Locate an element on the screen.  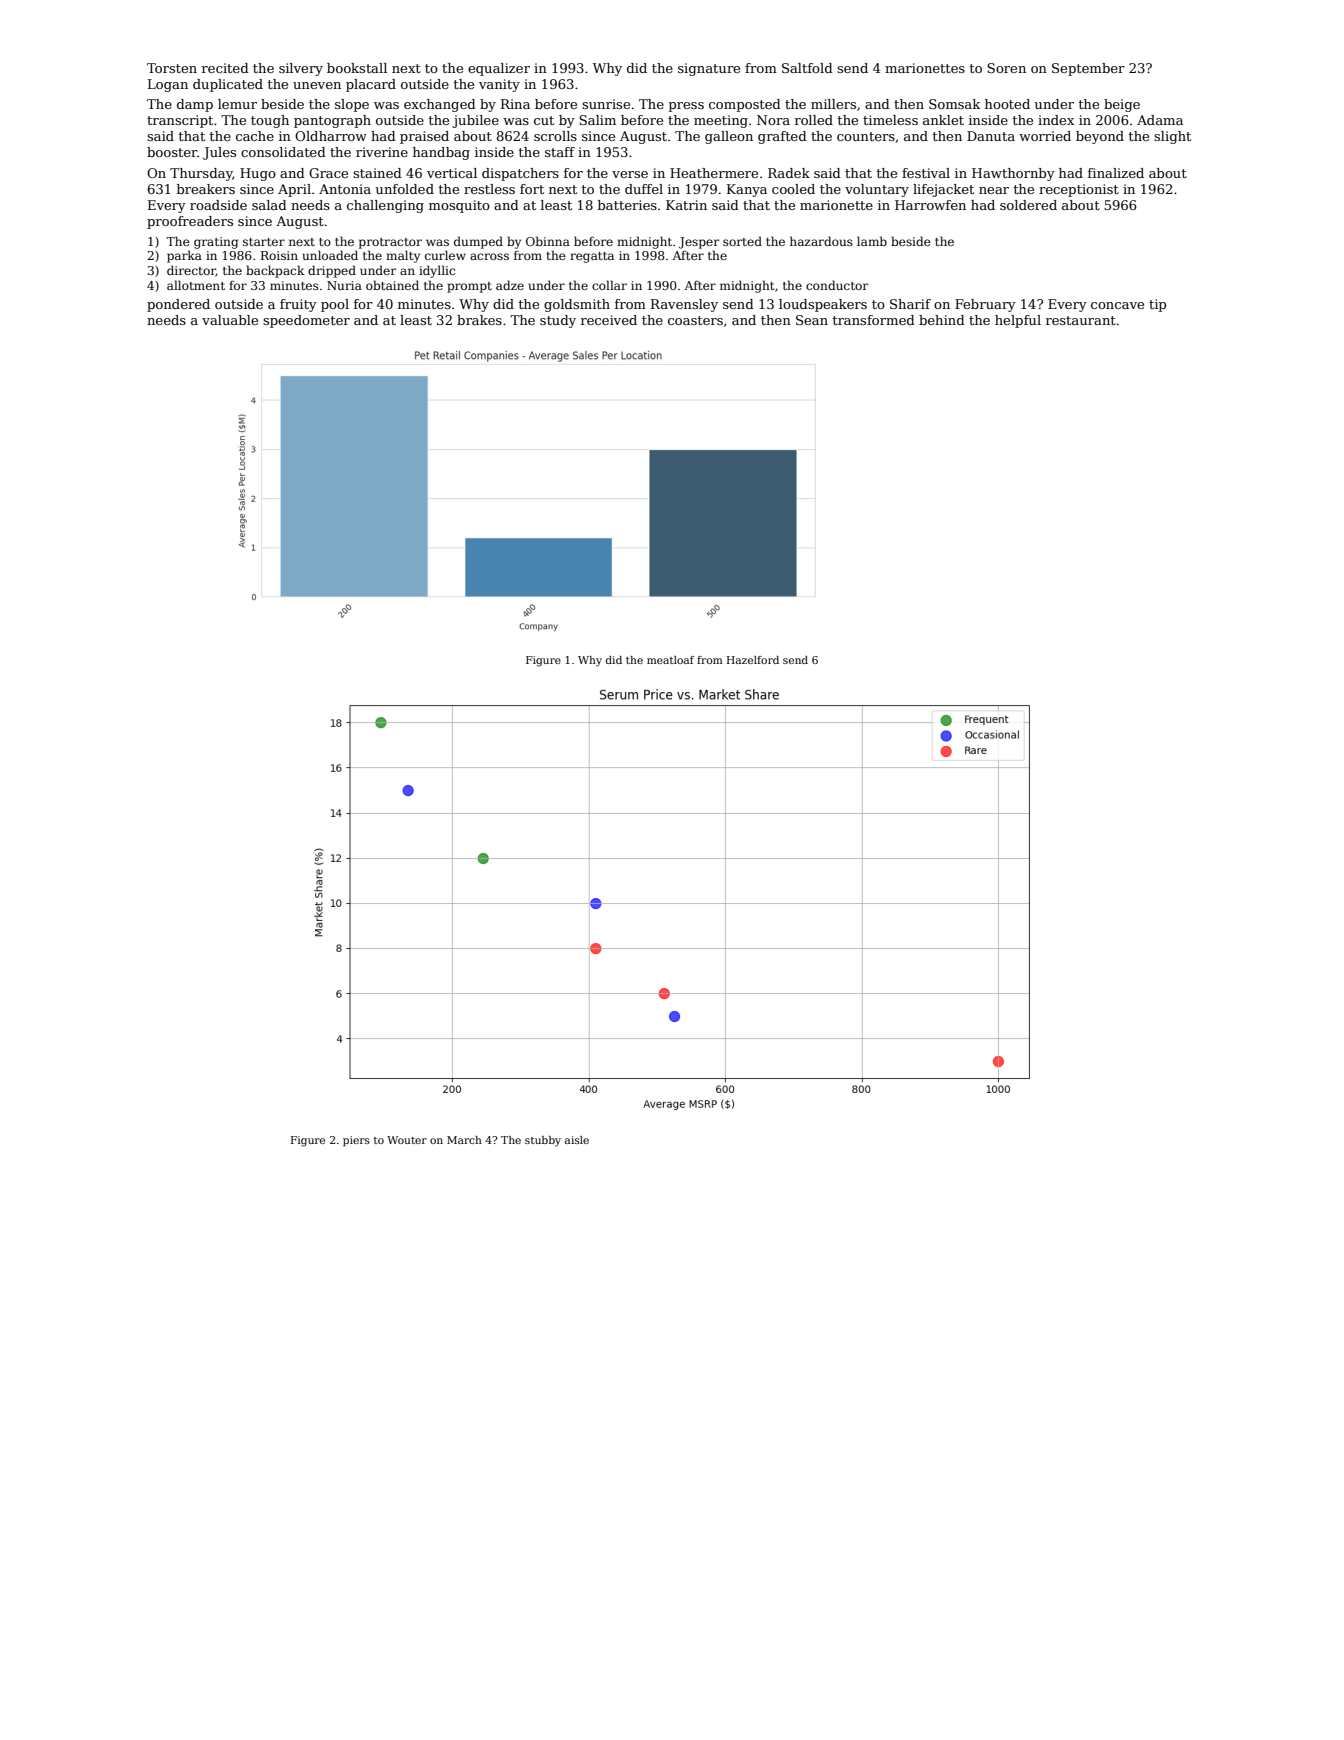
parka is located at coordinates (184, 256).
